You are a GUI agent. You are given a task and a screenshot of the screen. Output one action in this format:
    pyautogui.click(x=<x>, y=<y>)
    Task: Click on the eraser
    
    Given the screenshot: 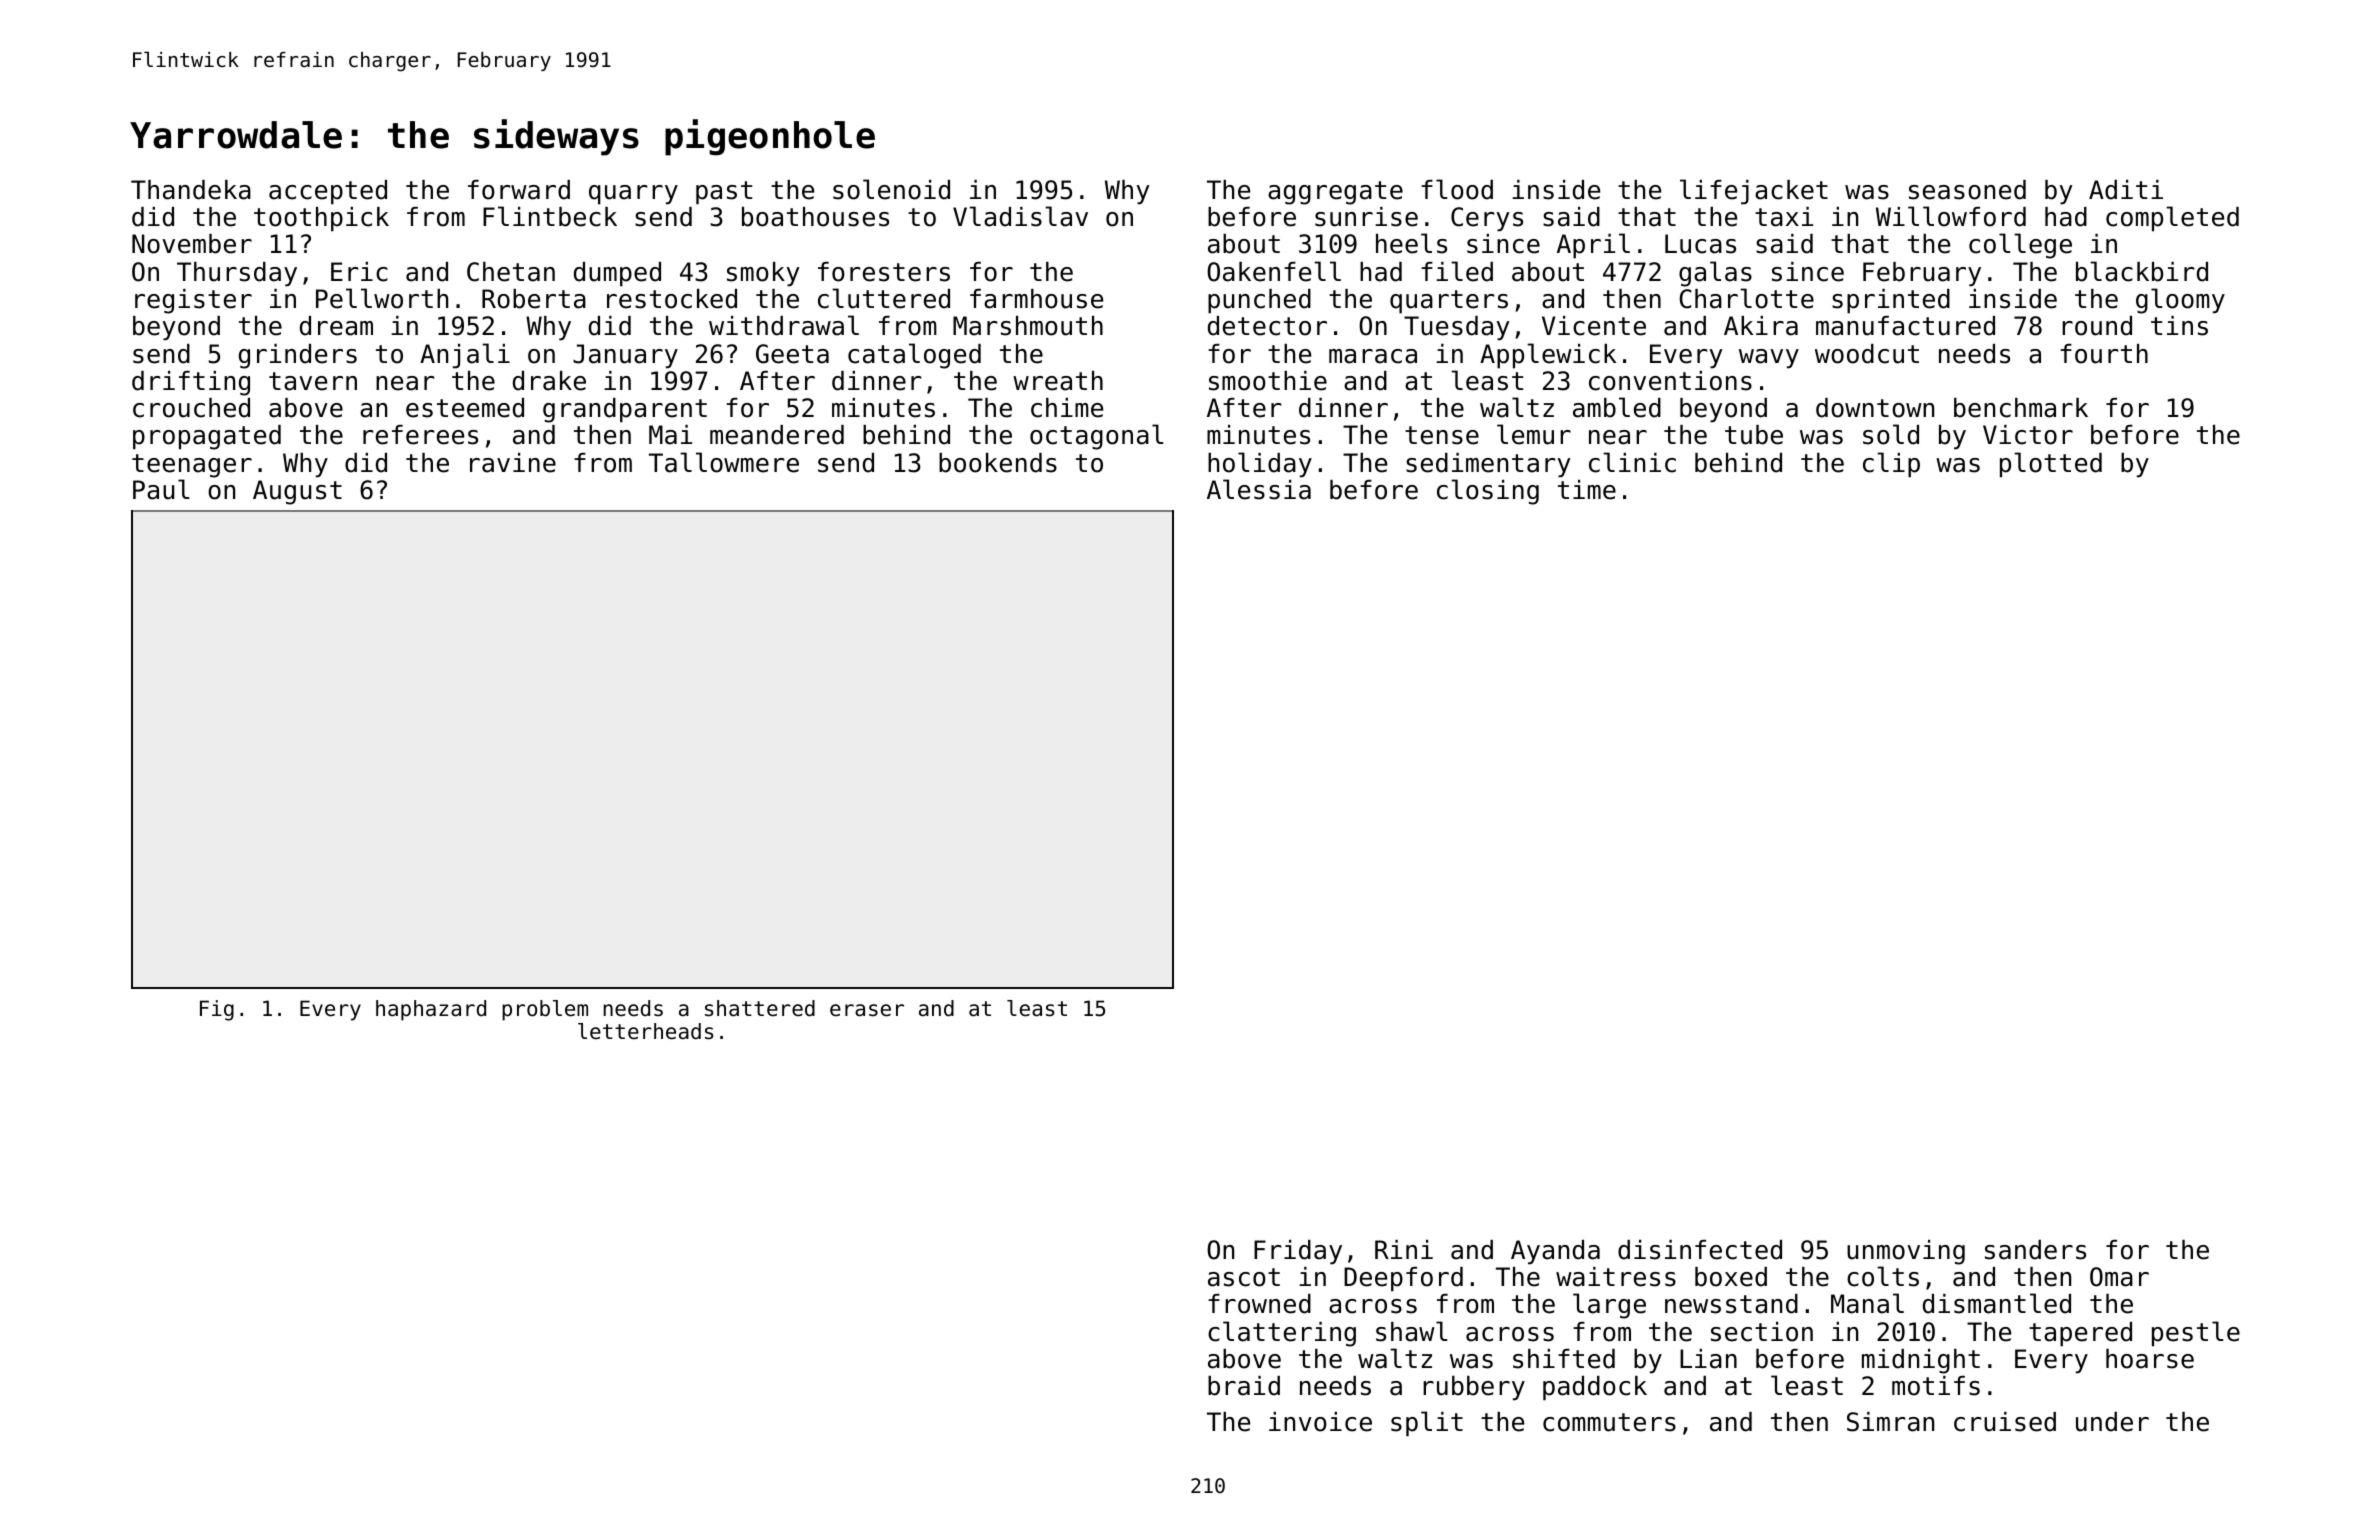 What is the action you would take?
    pyautogui.click(x=867, y=1010)
